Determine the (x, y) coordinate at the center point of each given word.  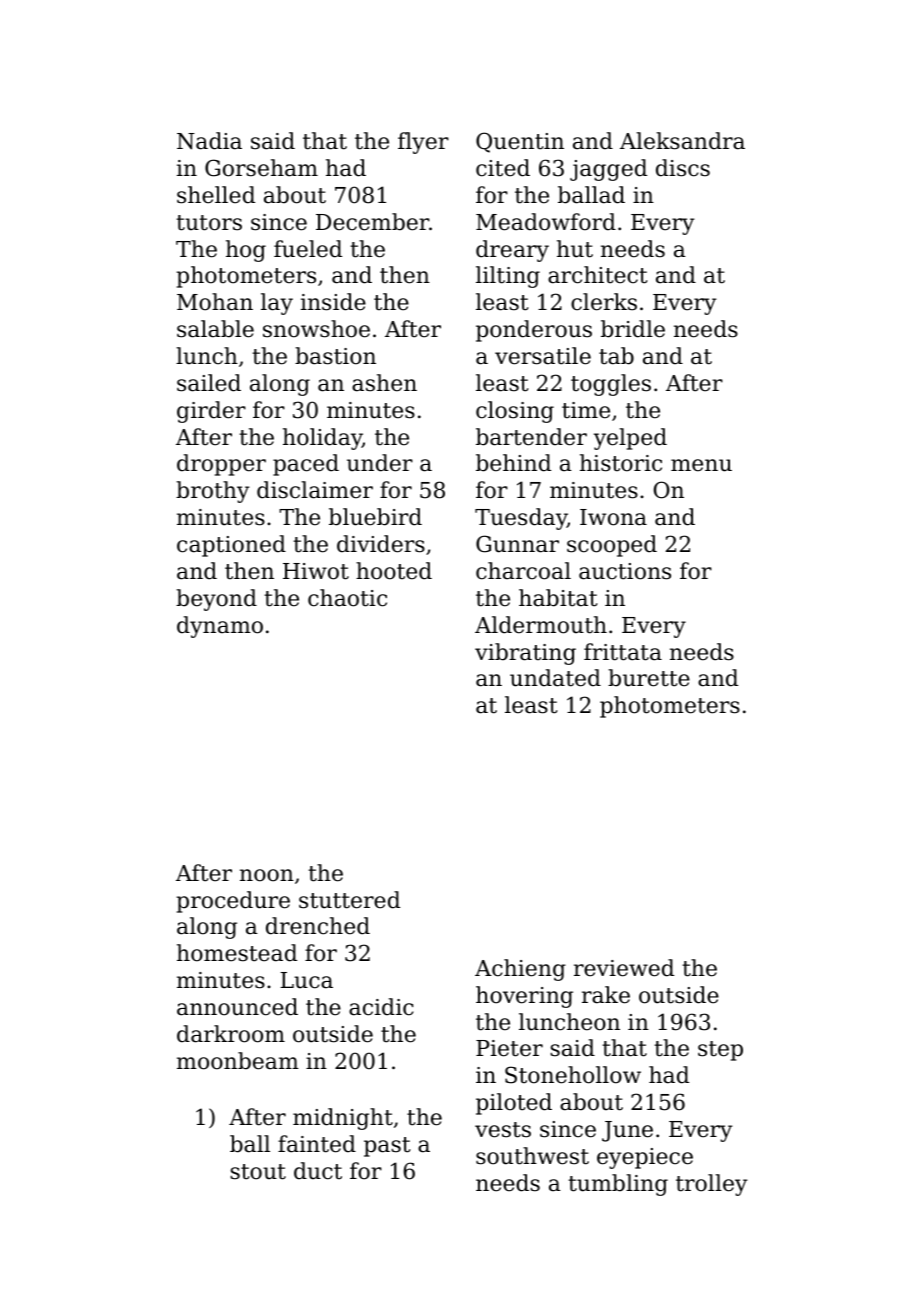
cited (503, 168)
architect (598, 275)
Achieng (520, 970)
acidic (381, 1007)
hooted (394, 571)
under (380, 463)
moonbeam (238, 1061)
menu (701, 465)
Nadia (209, 141)
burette (649, 678)
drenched (318, 926)
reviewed (624, 968)
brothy (213, 492)
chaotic (347, 598)
